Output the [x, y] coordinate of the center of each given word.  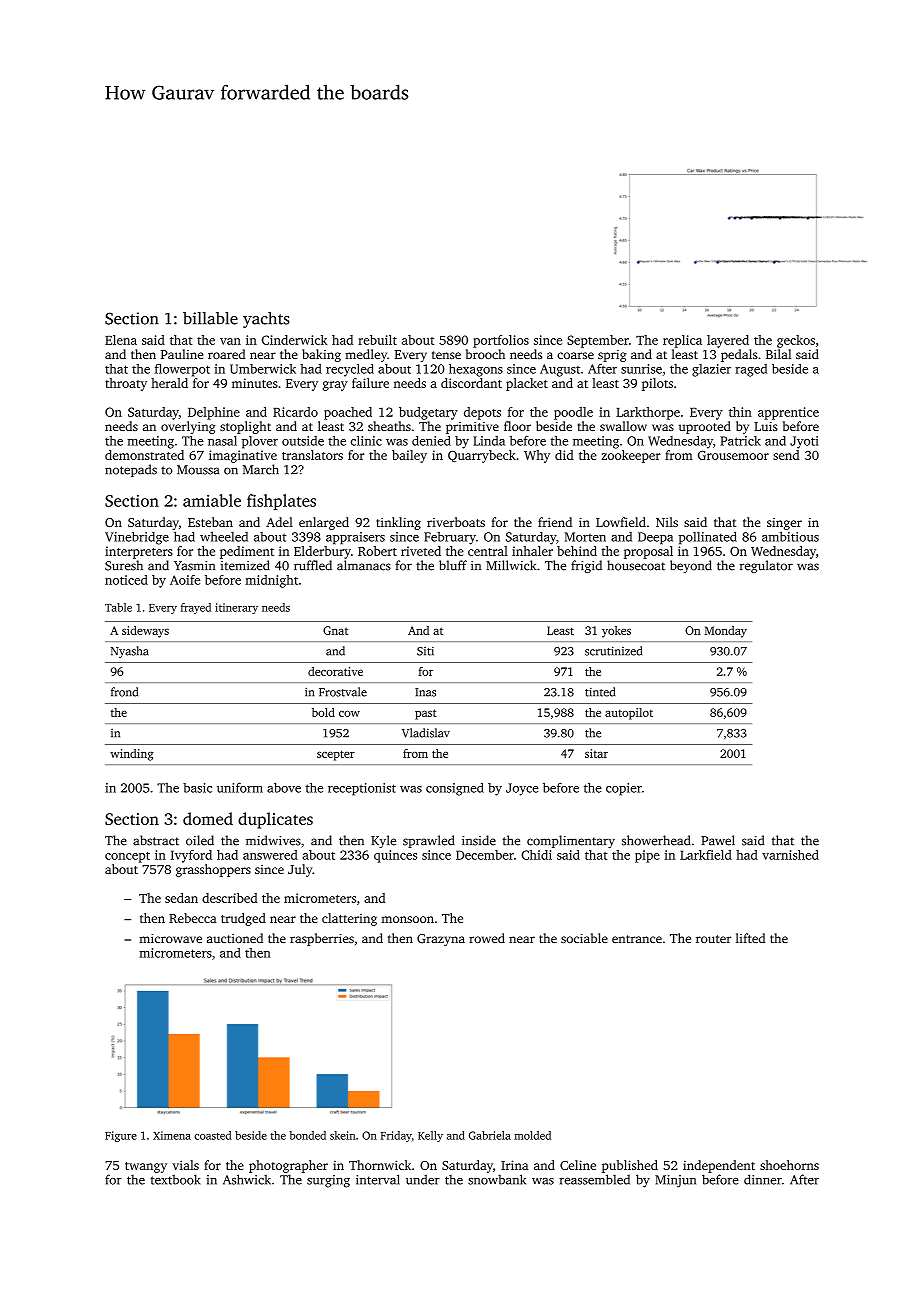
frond [124, 692]
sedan [181, 898]
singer [784, 524]
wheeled [224, 536]
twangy [146, 1167]
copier [624, 789]
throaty [126, 384]
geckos [796, 341]
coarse [575, 355]
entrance [637, 939]
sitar [596, 753]
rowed [487, 938]
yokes [616, 632]
